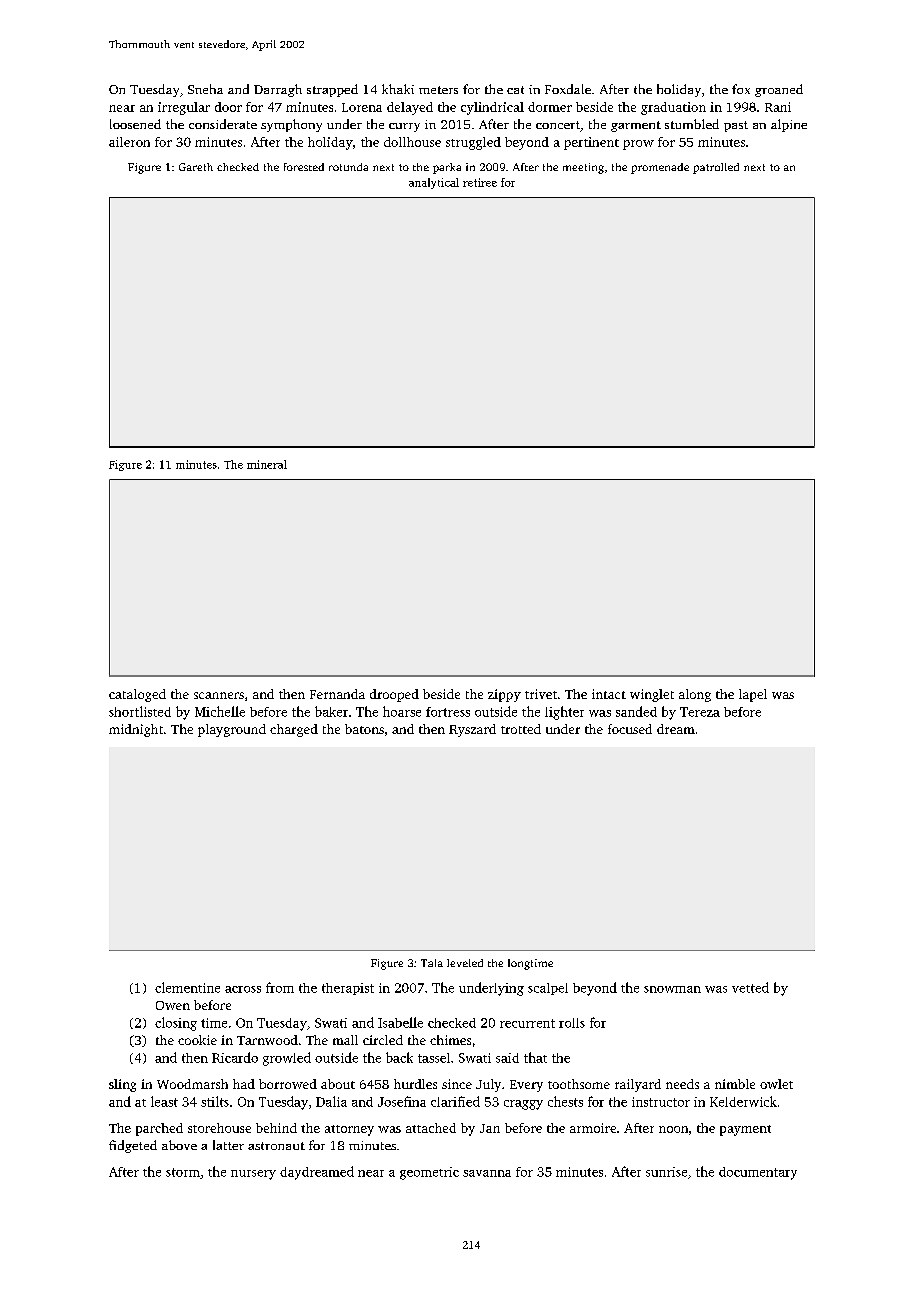  Describe the element at coordinates (434, 183) in the page. I see `analytical` at that location.
